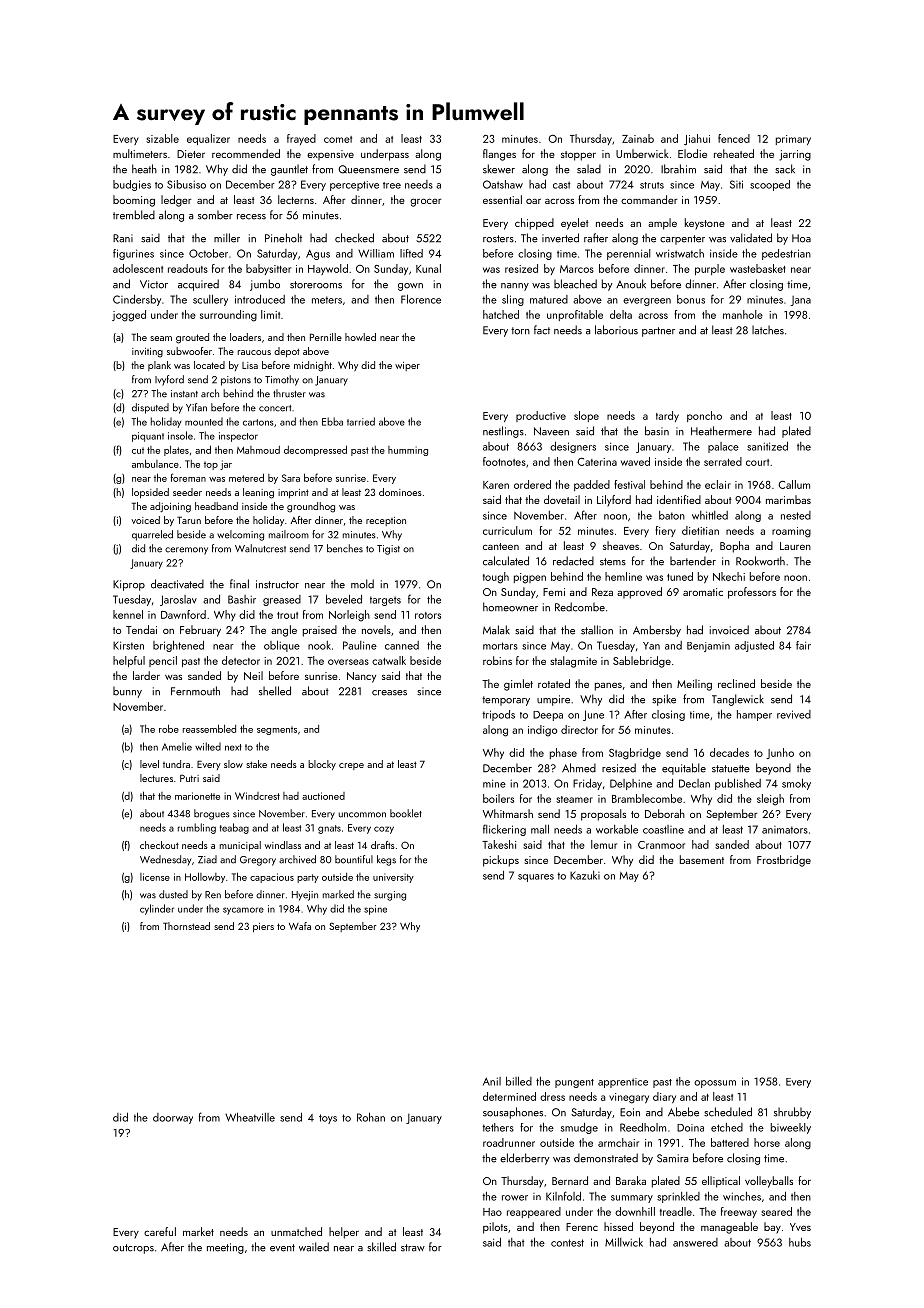 The height and width of the screenshot is (1308, 924). Describe the element at coordinates (657, 431) in the screenshot. I see `basin` at that location.
